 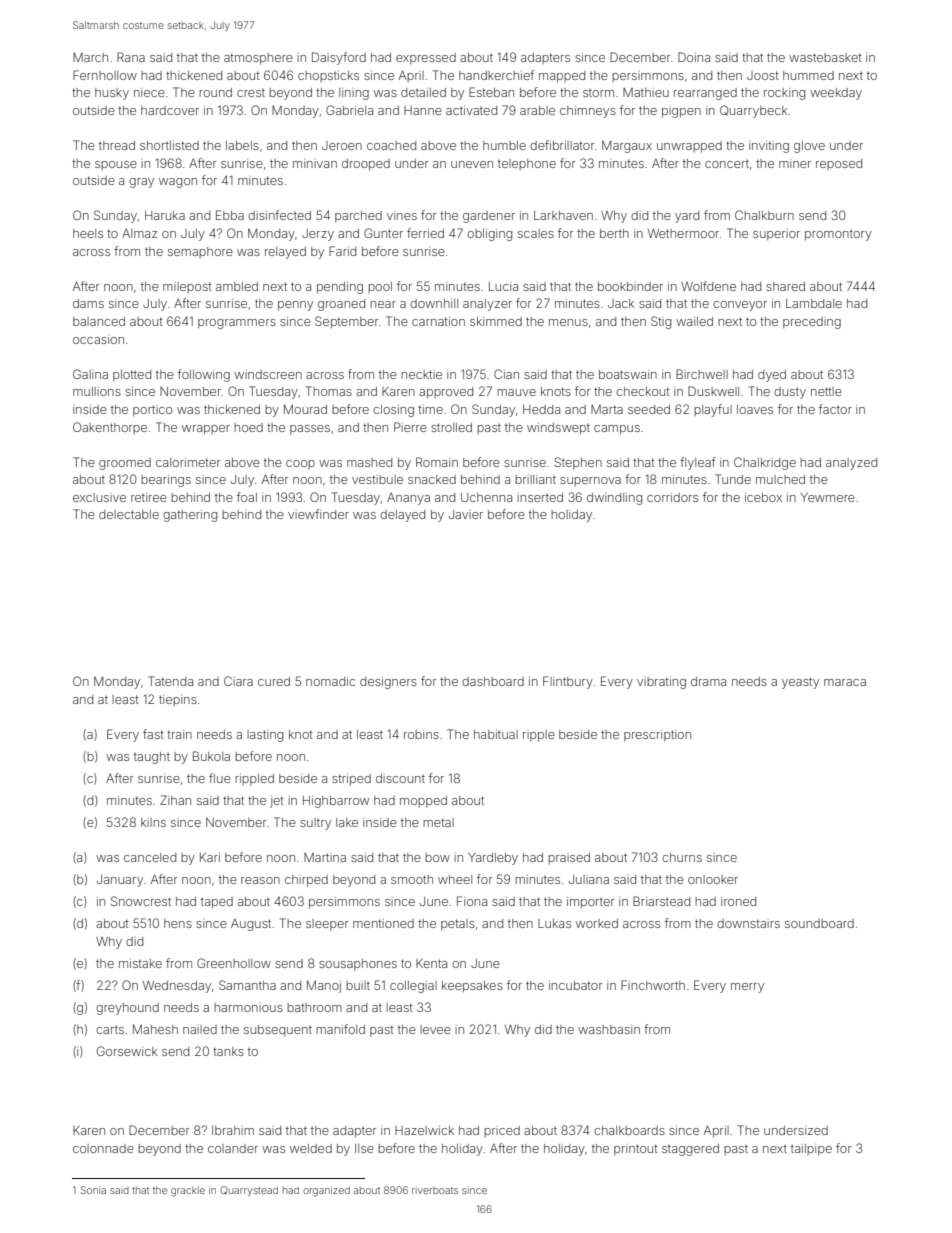 What do you see at coordinates (421, 734) in the screenshot?
I see `robins` at bounding box center [421, 734].
